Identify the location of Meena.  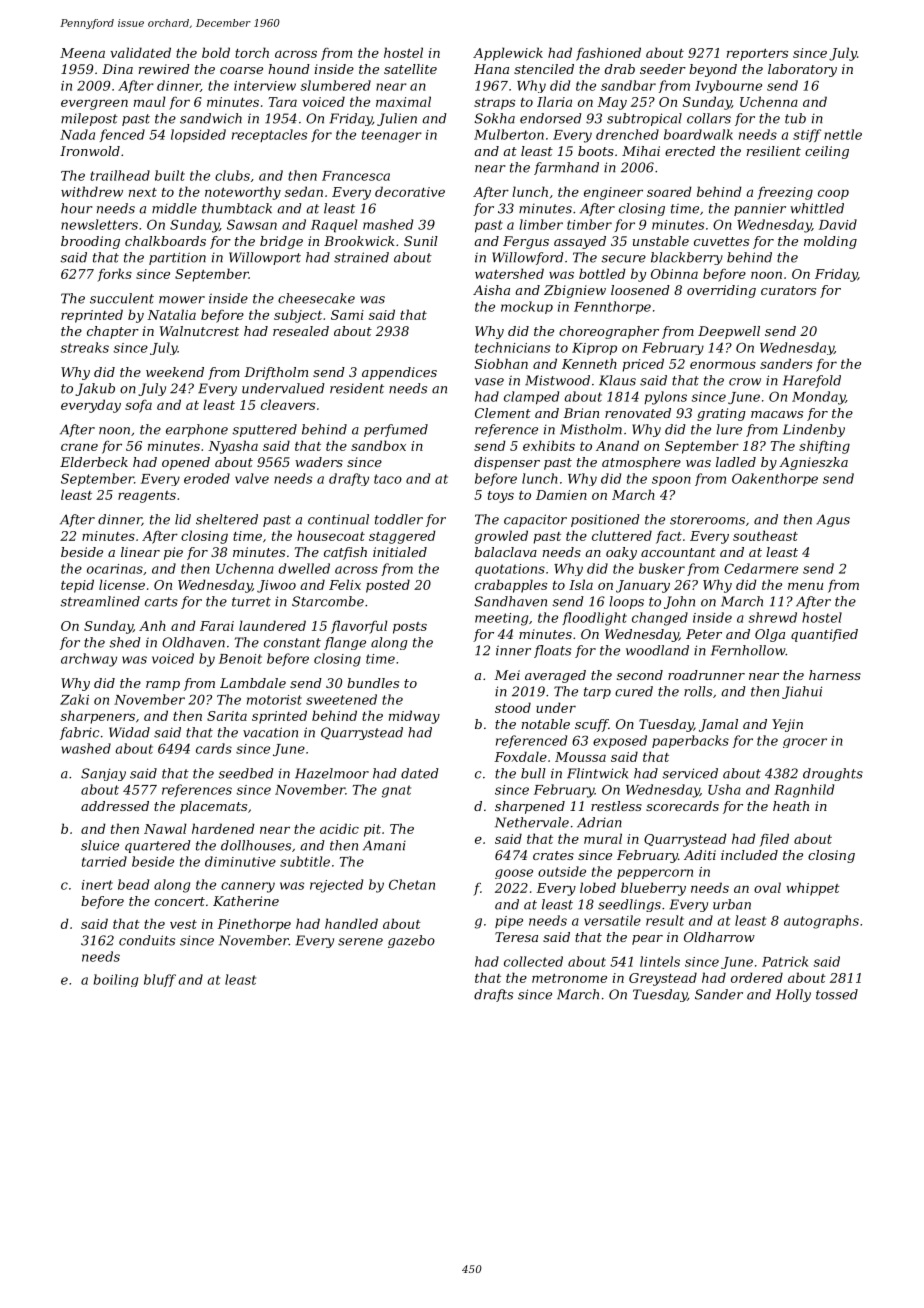
(82, 53).
